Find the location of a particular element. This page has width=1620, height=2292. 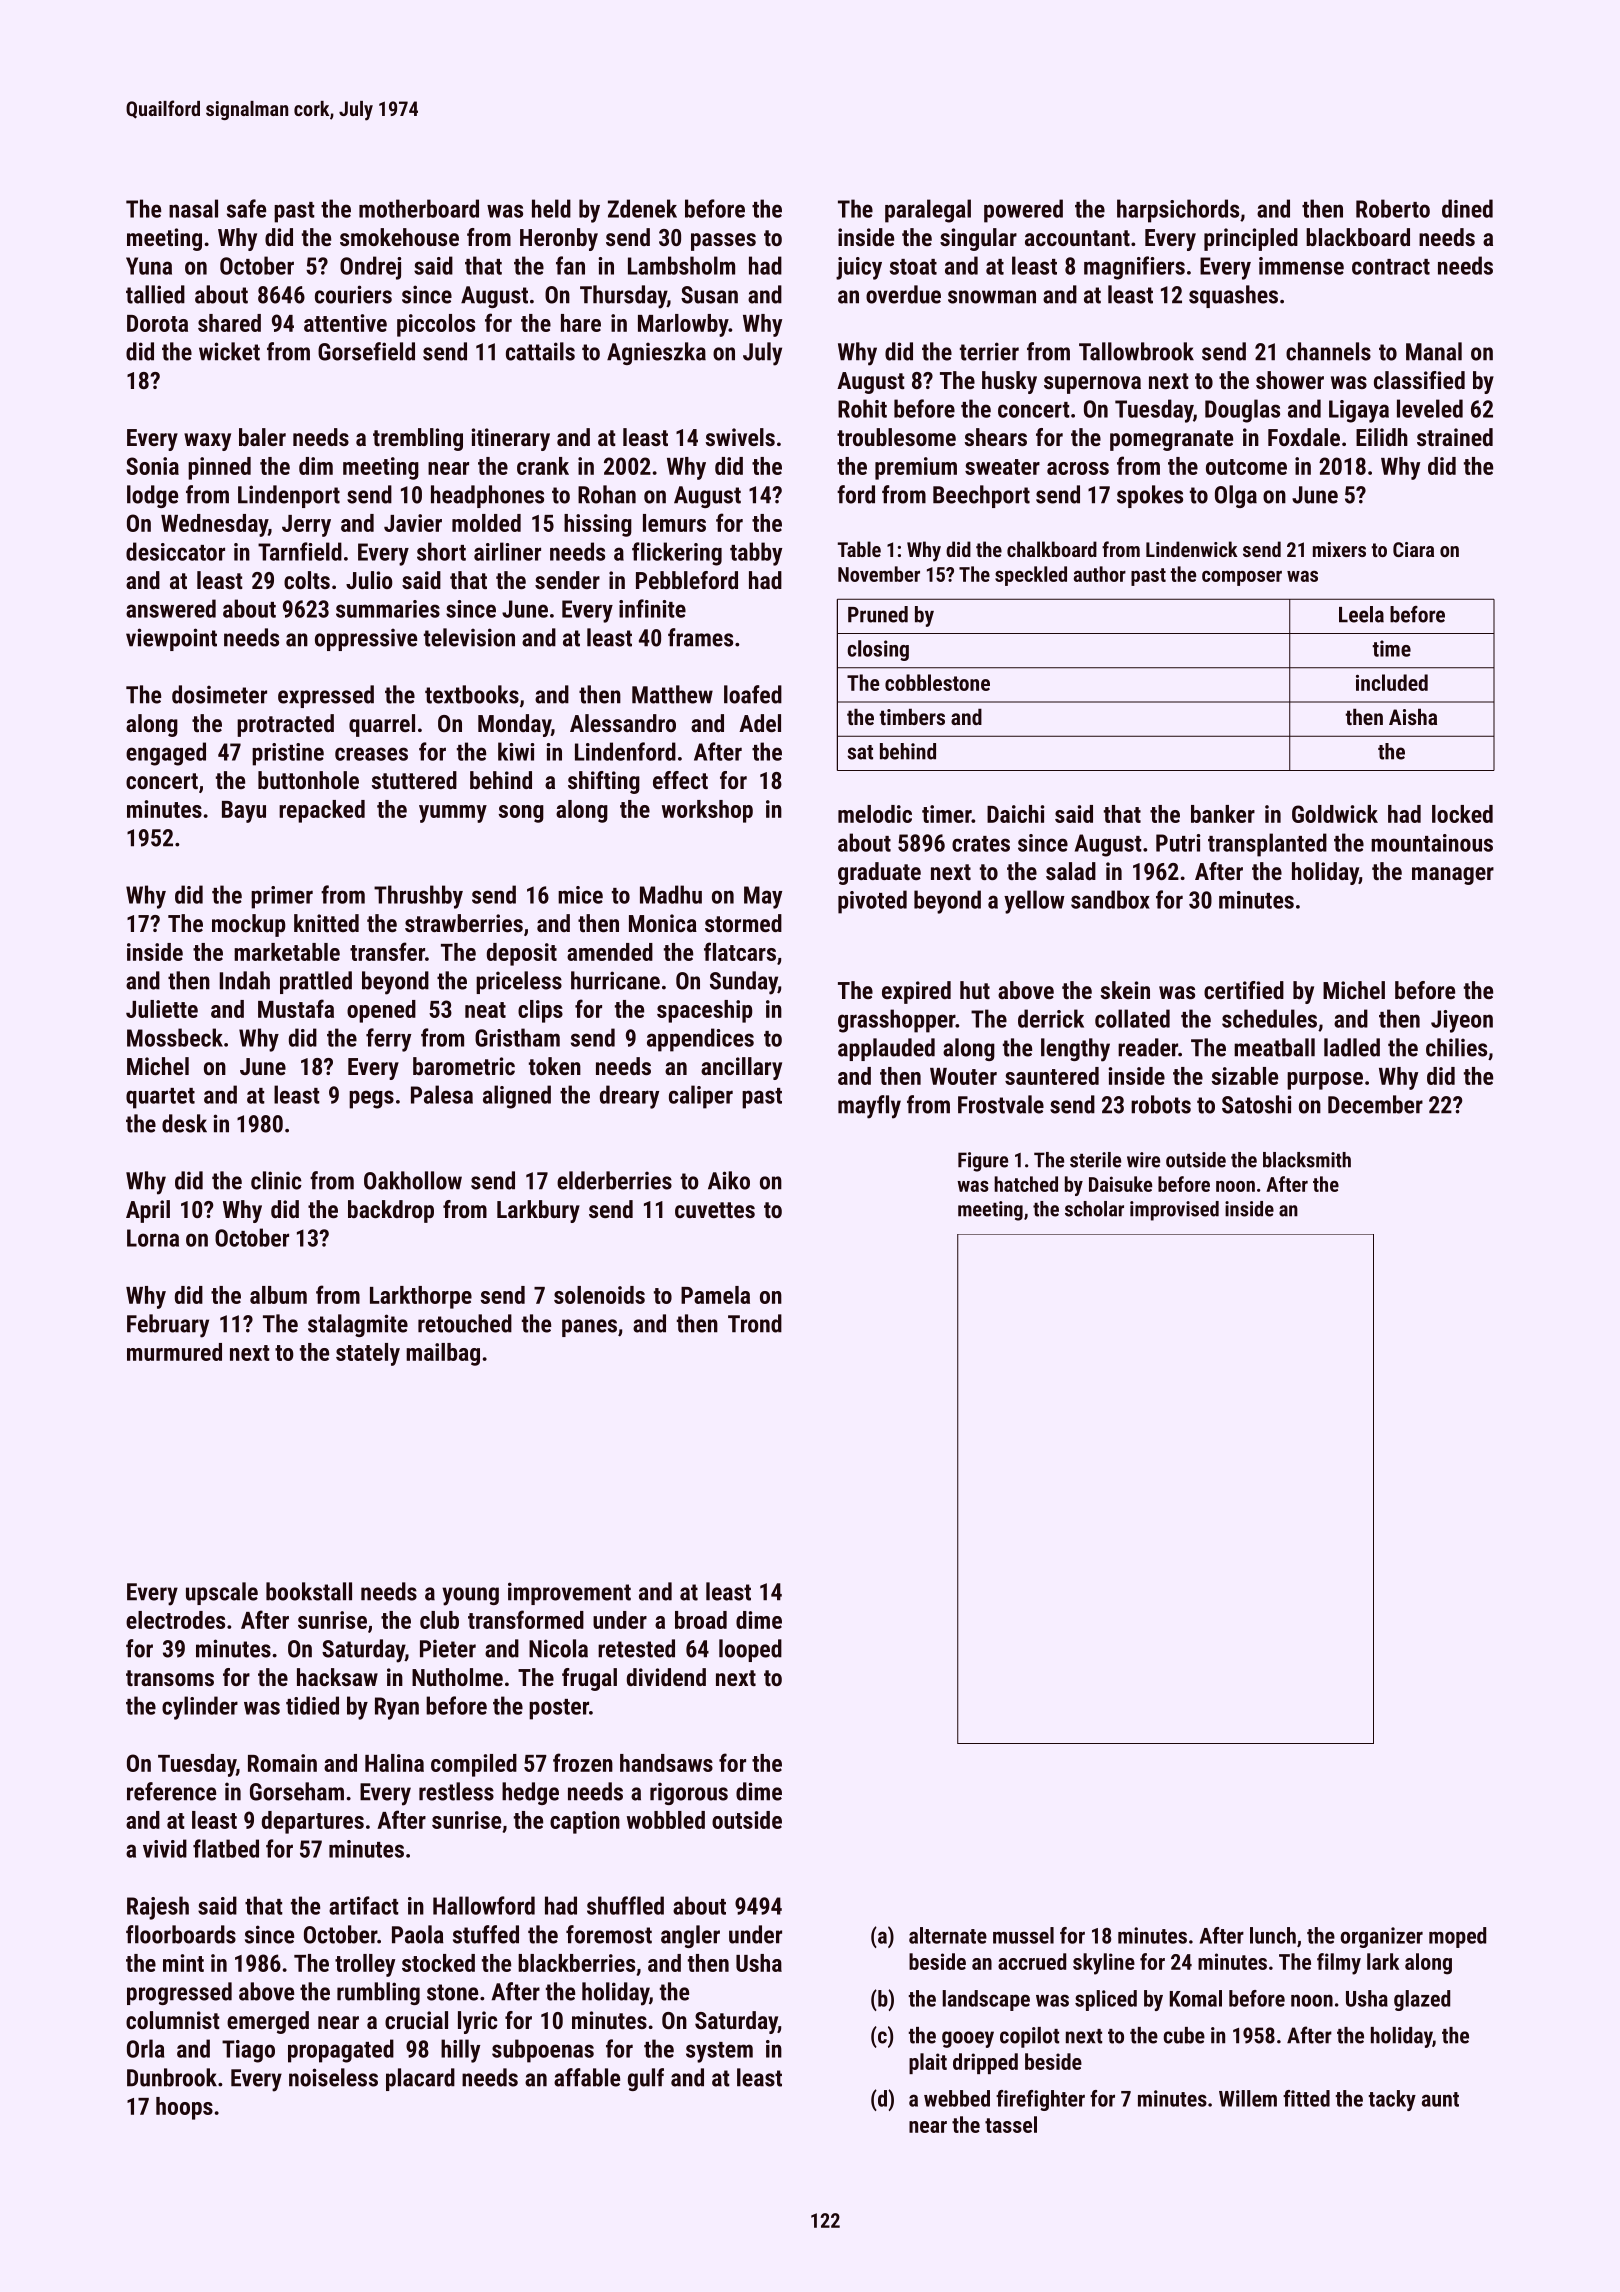

tacky is located at coordinates (1392, 2100).
